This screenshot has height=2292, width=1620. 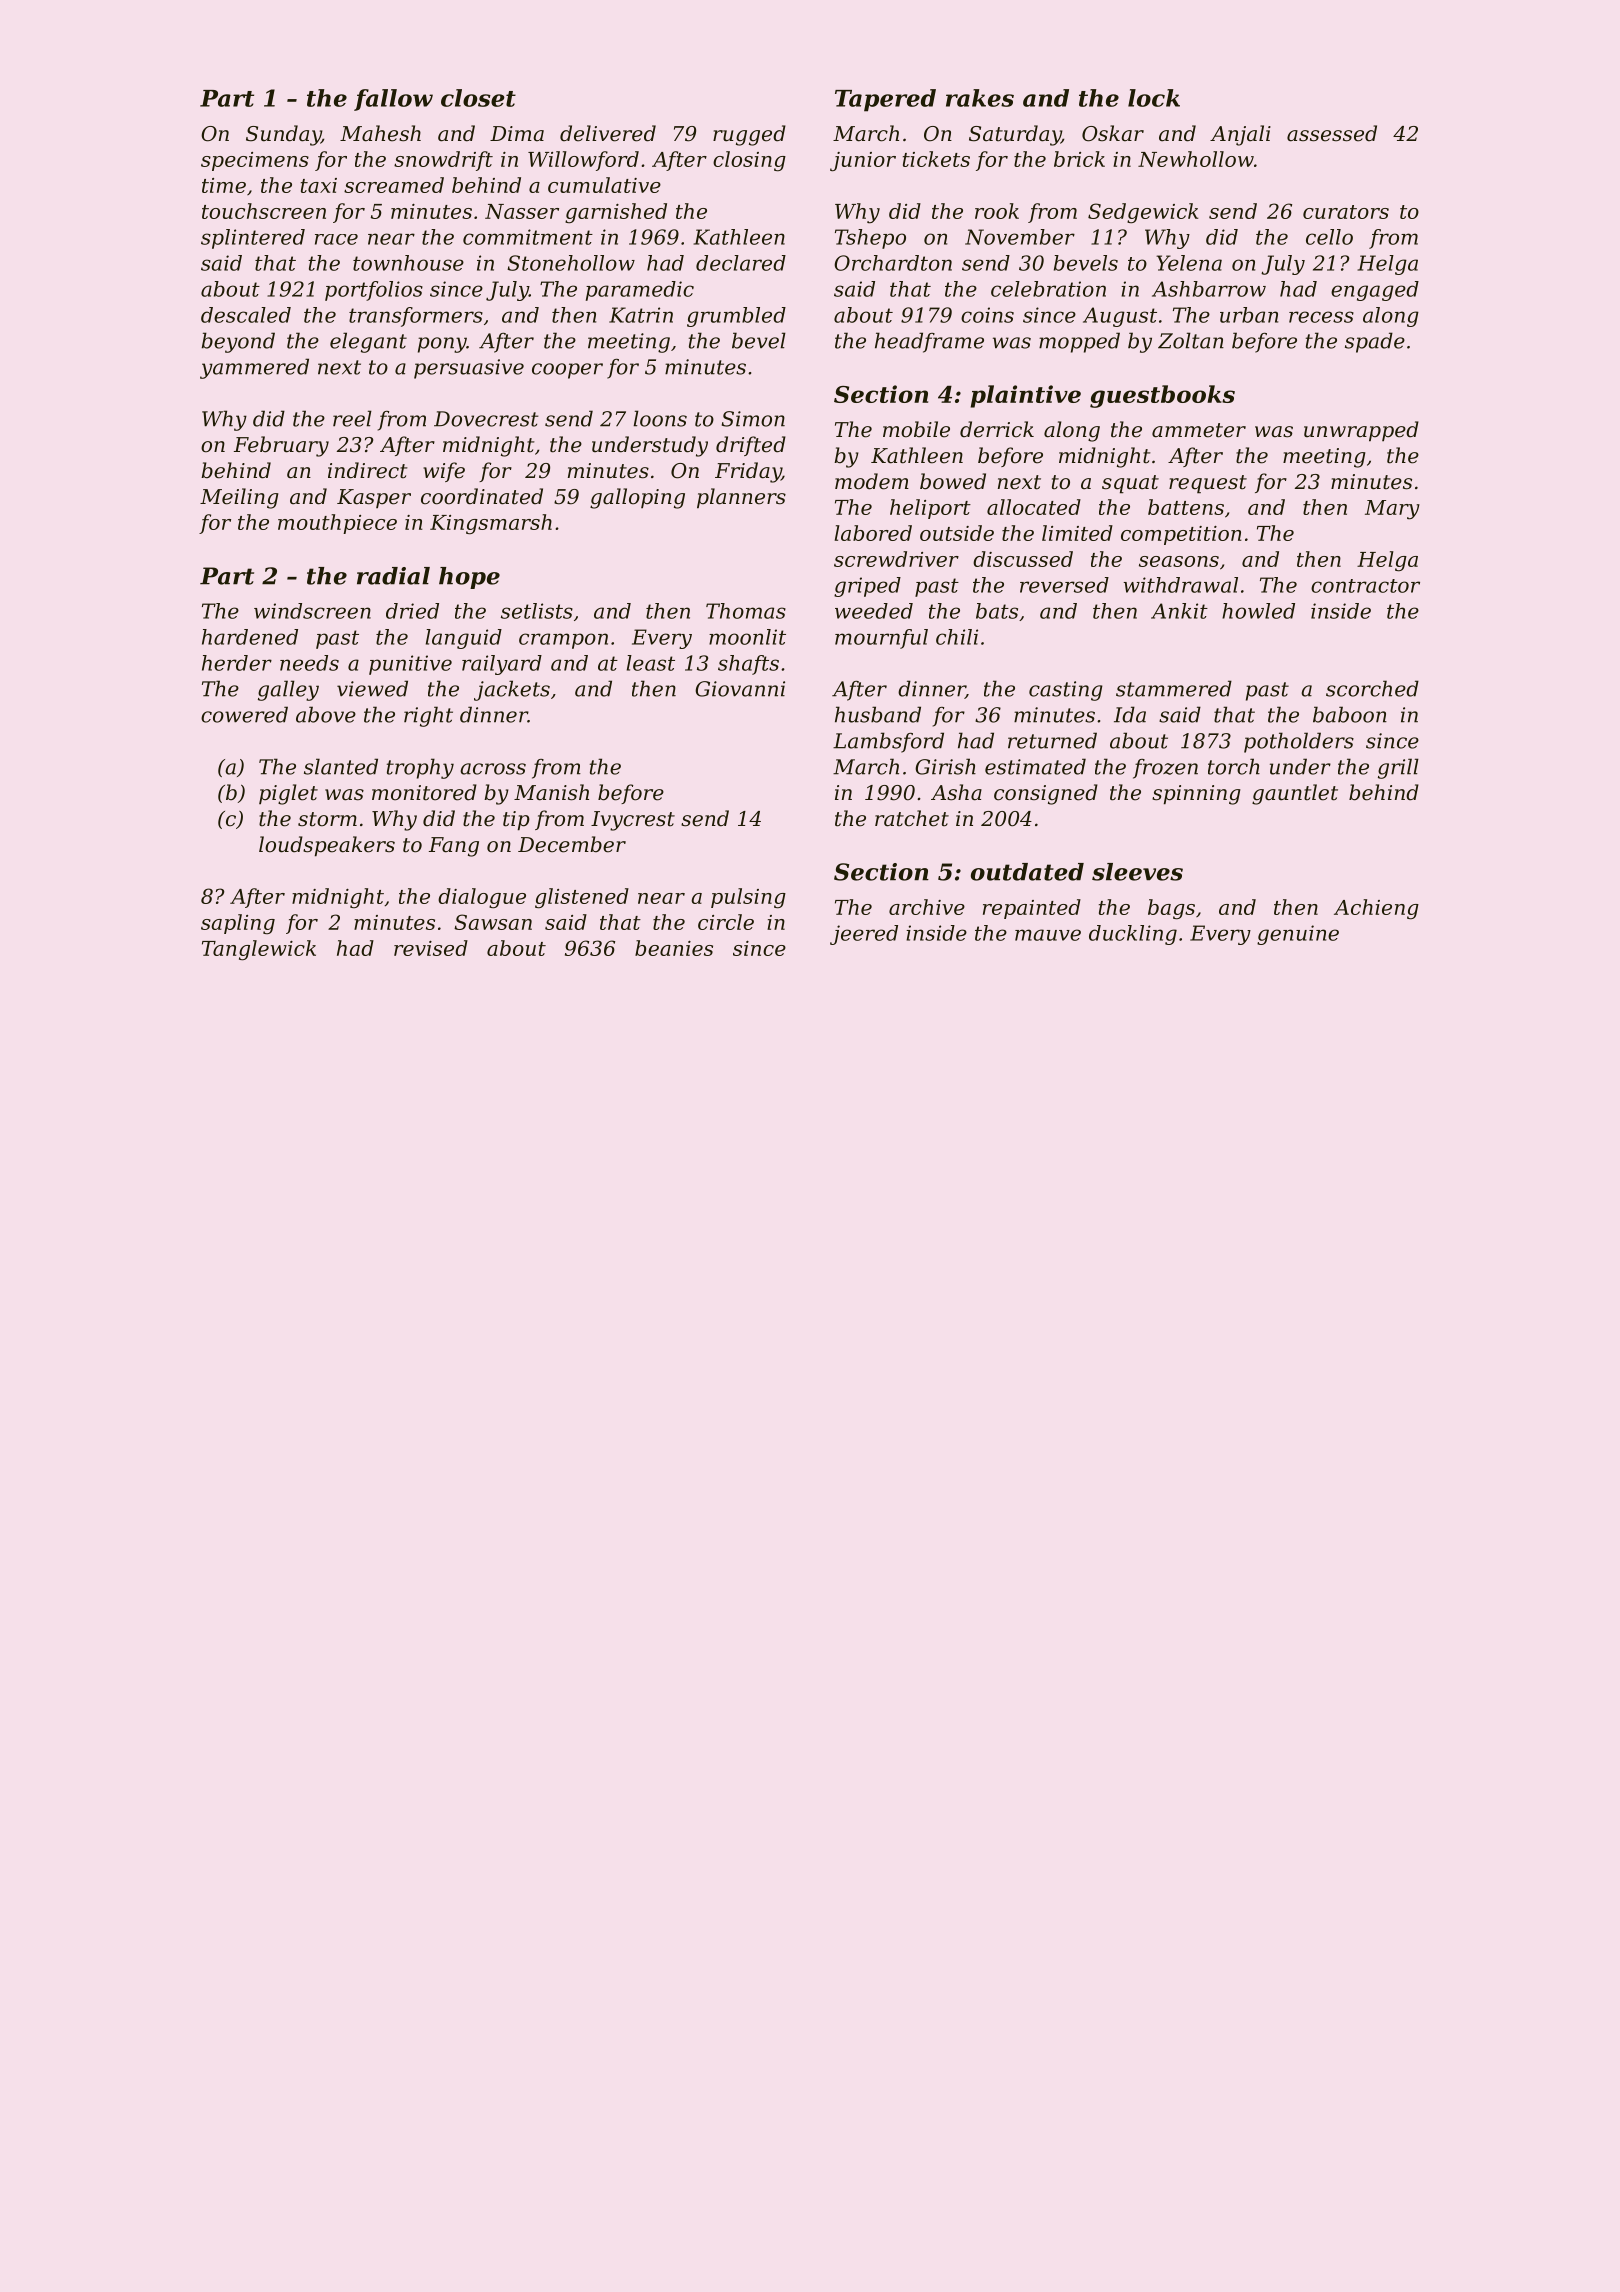 I want to click on battens, so click(x=1186, y=507).
